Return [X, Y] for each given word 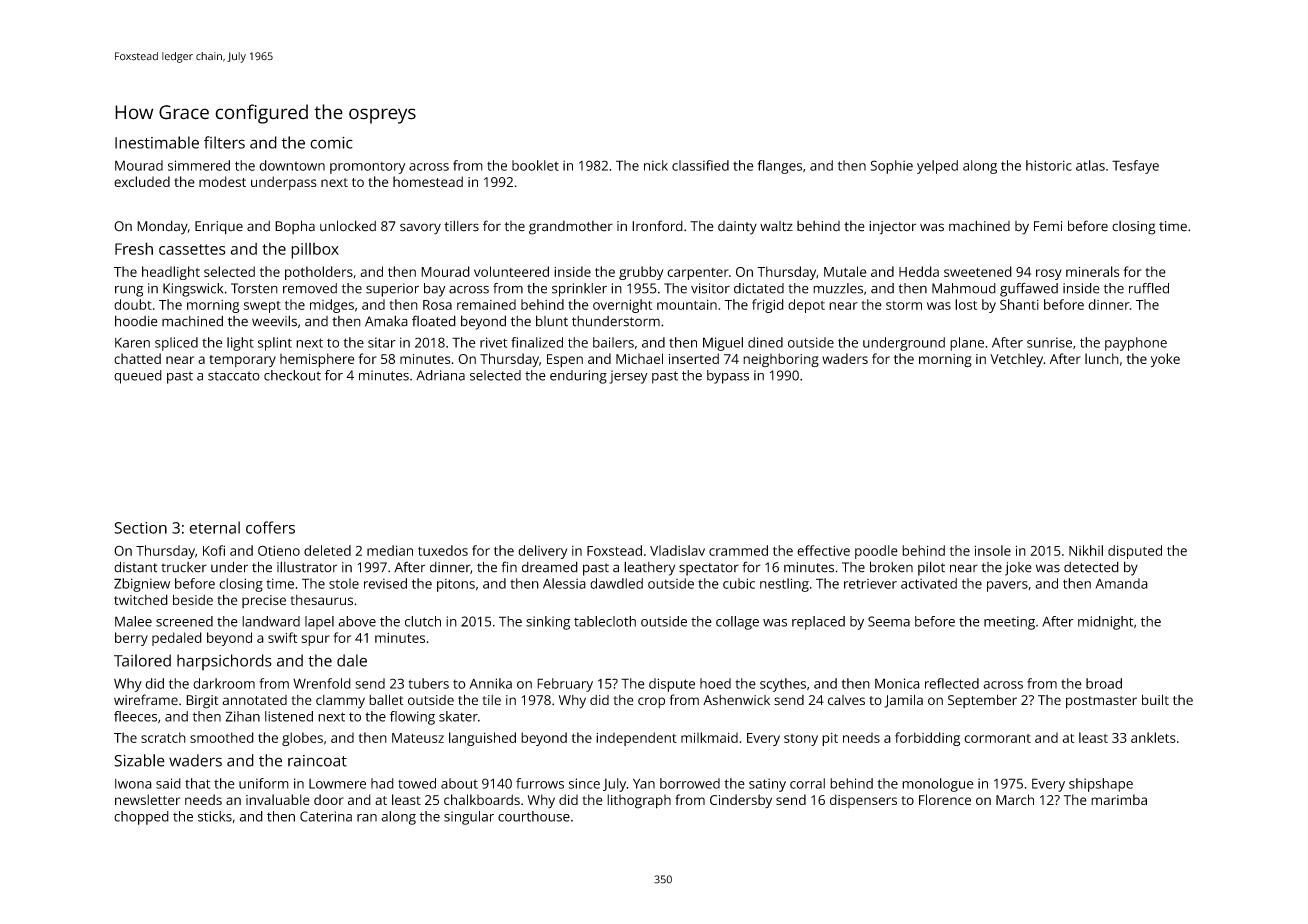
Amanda [1121, 583]
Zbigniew [142, 585]
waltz [776, 226]
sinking [548, 623]
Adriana [440, 375]
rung [129, 291]
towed [417, 783]
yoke [1165, 360]
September [982, 701]
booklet [535, 165]
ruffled [1149, 288]
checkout [292, 375]
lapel [319, 623]
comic [331, 143]
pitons [456, 585]
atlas [1090, 165]
